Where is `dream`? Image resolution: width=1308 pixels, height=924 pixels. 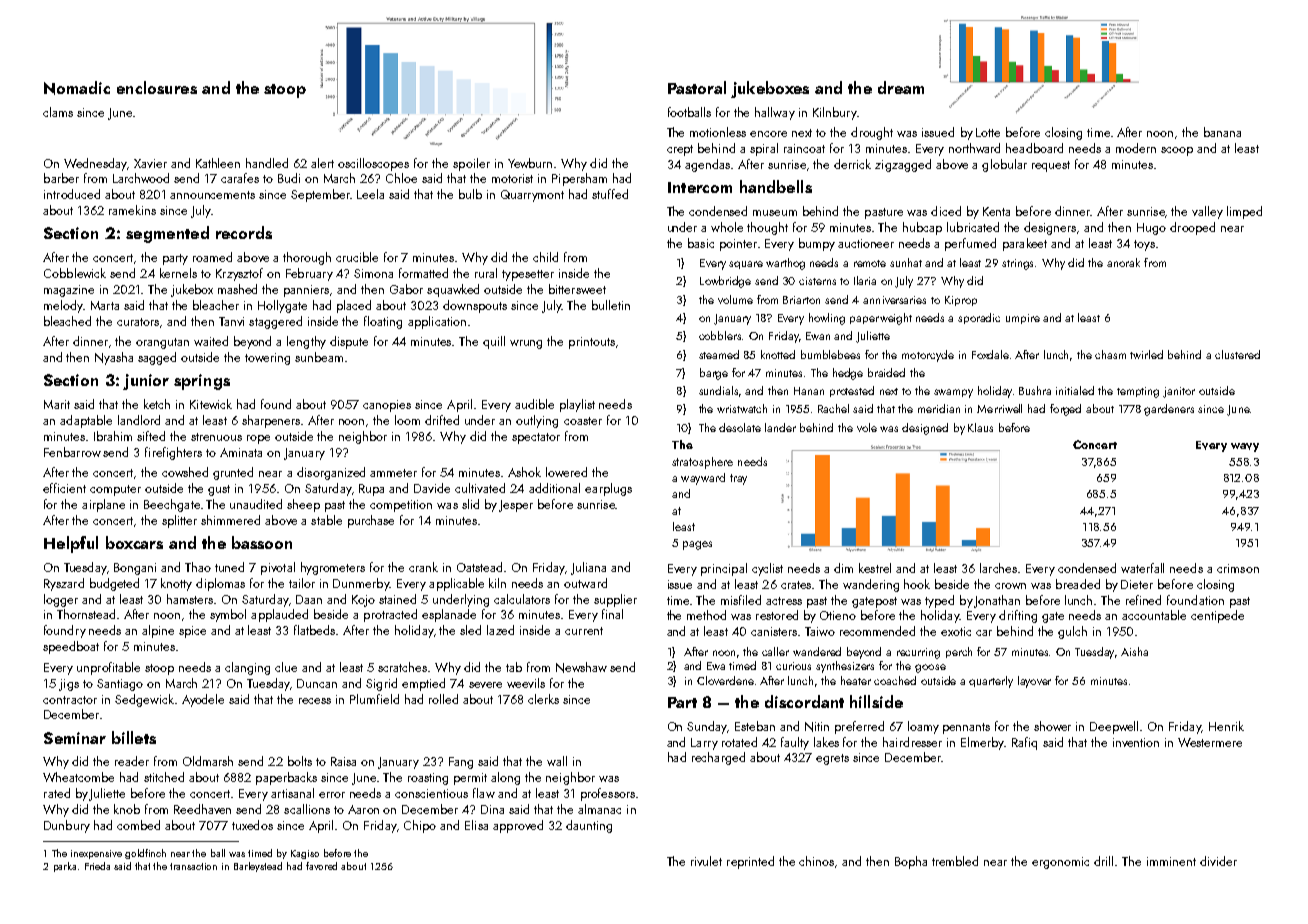
dream is located at coordinates (901, 87).
